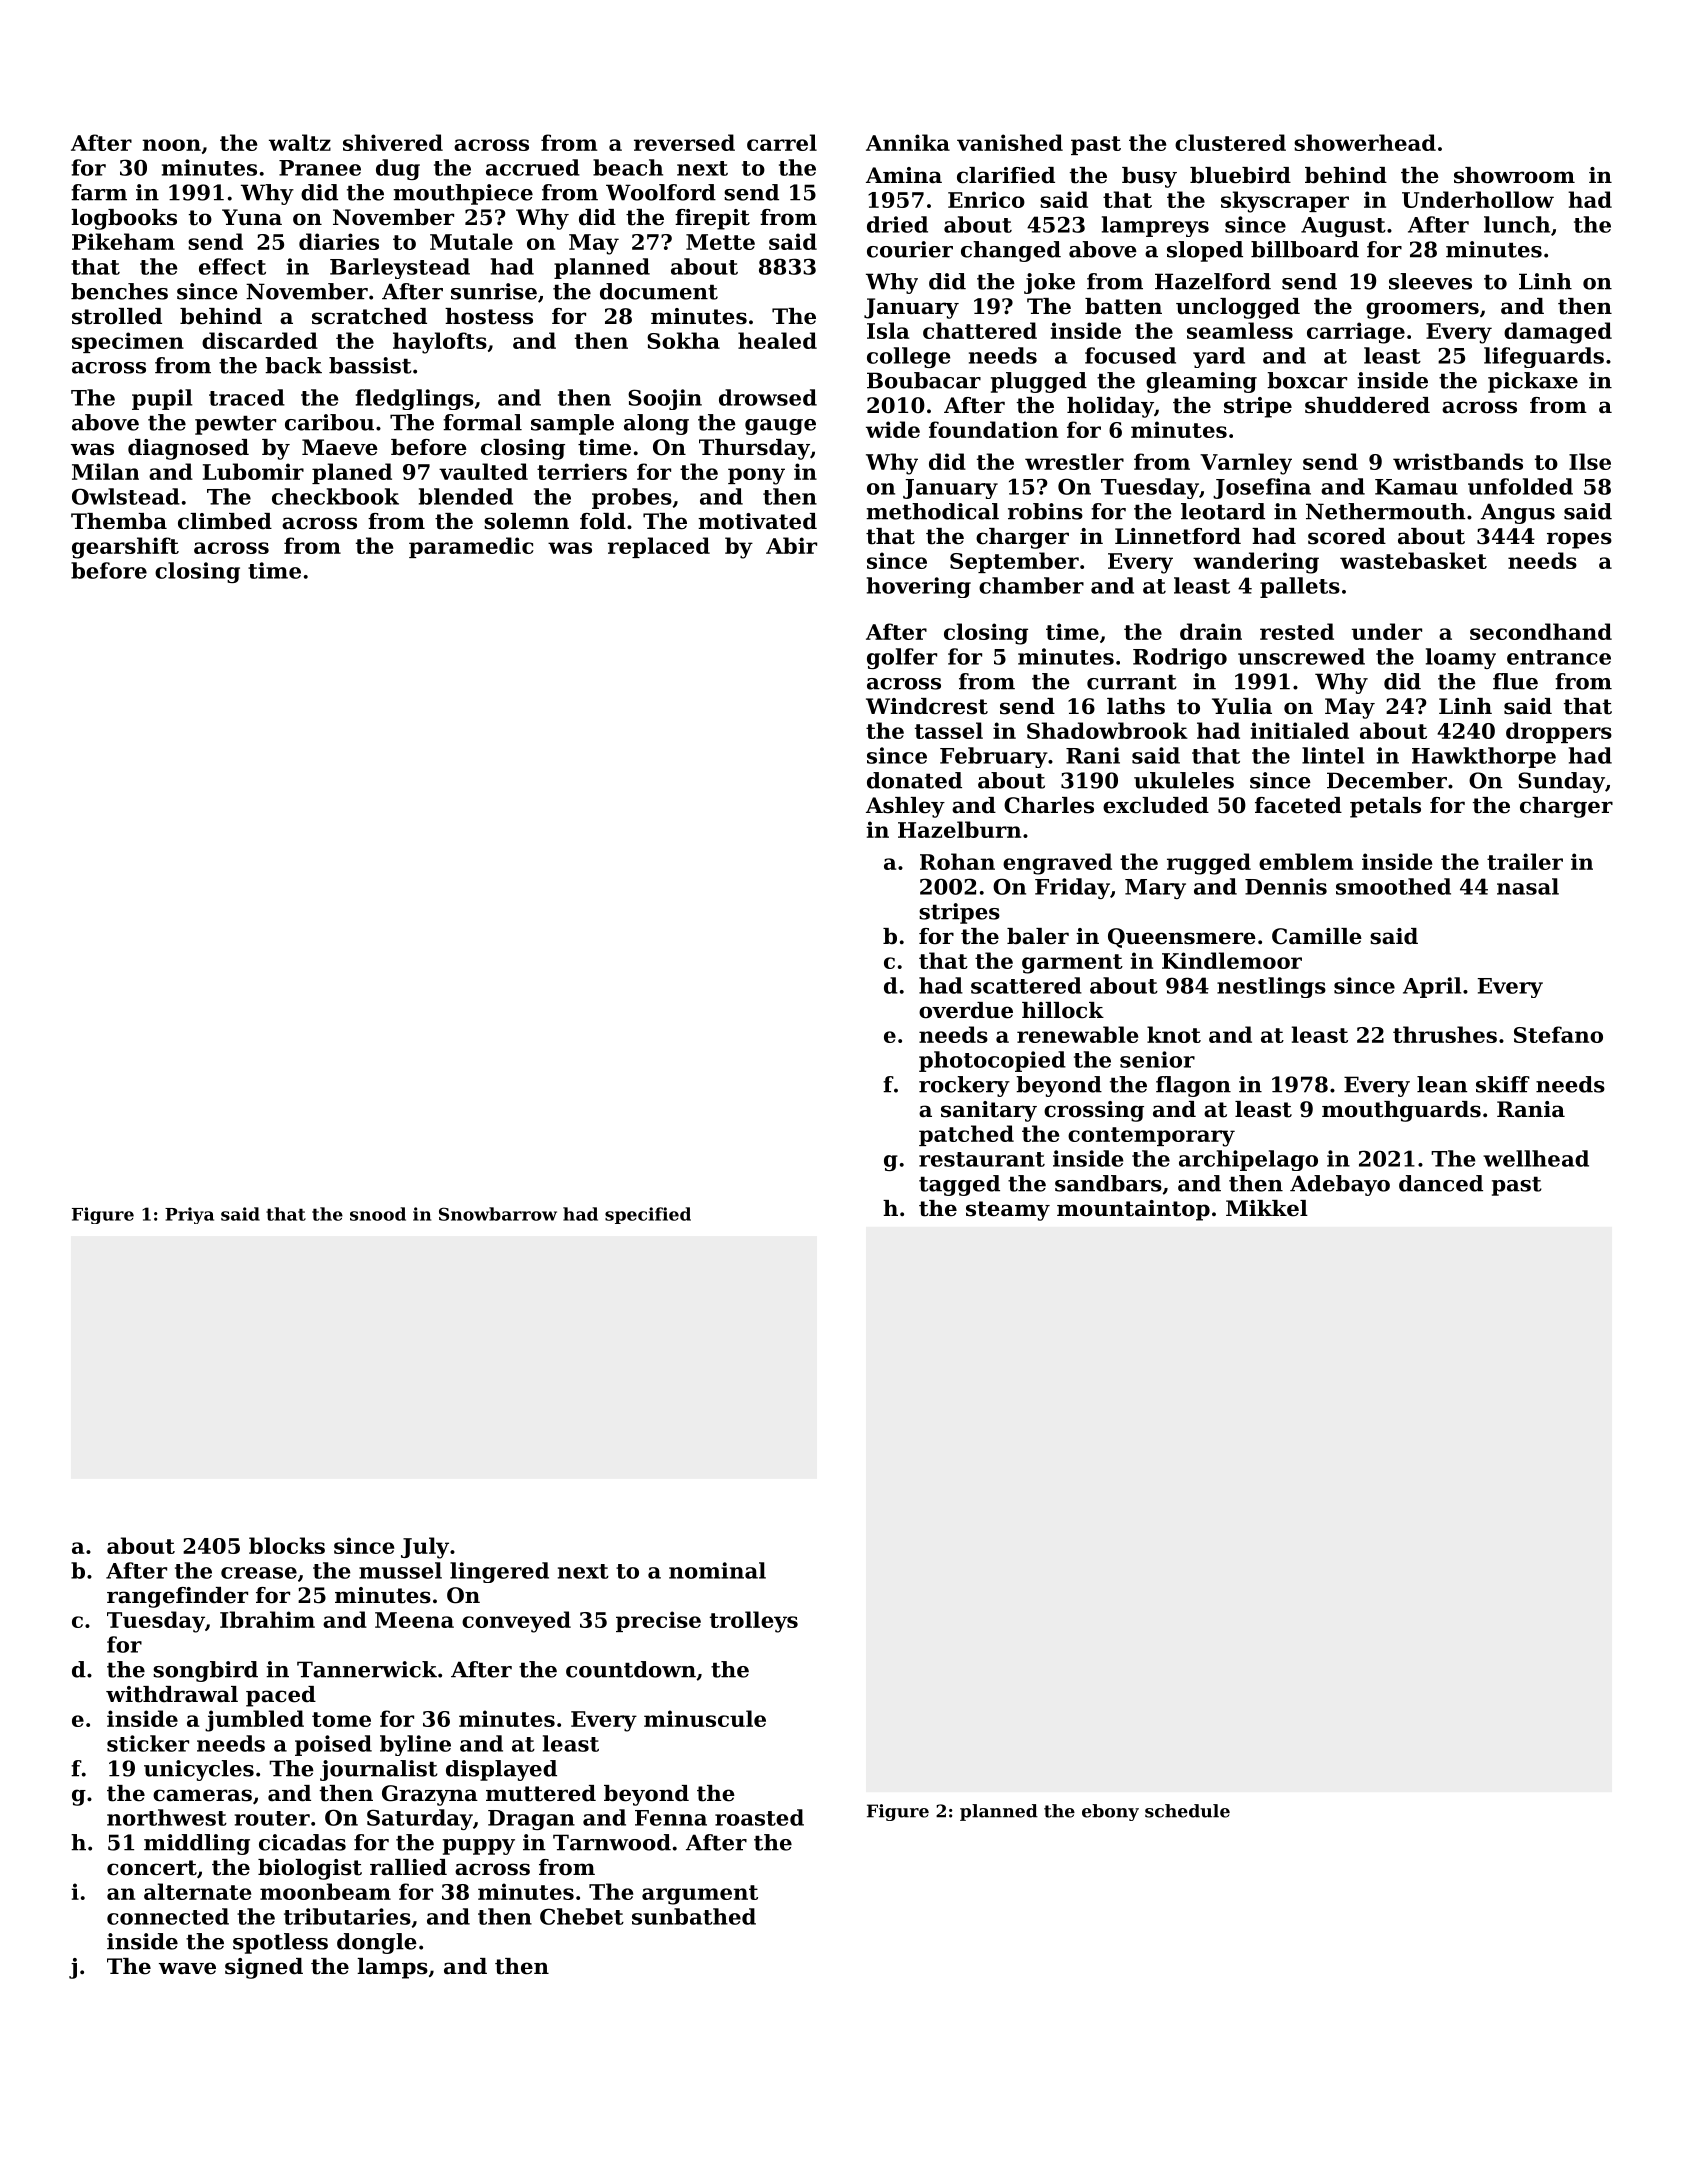 Image resolution: width=1683 pixels, height=2178 pixels. What do you see at coordinates (1187, 1811) in the screenshot?
I see `schedule` at bounding box center [1187, 1811].
